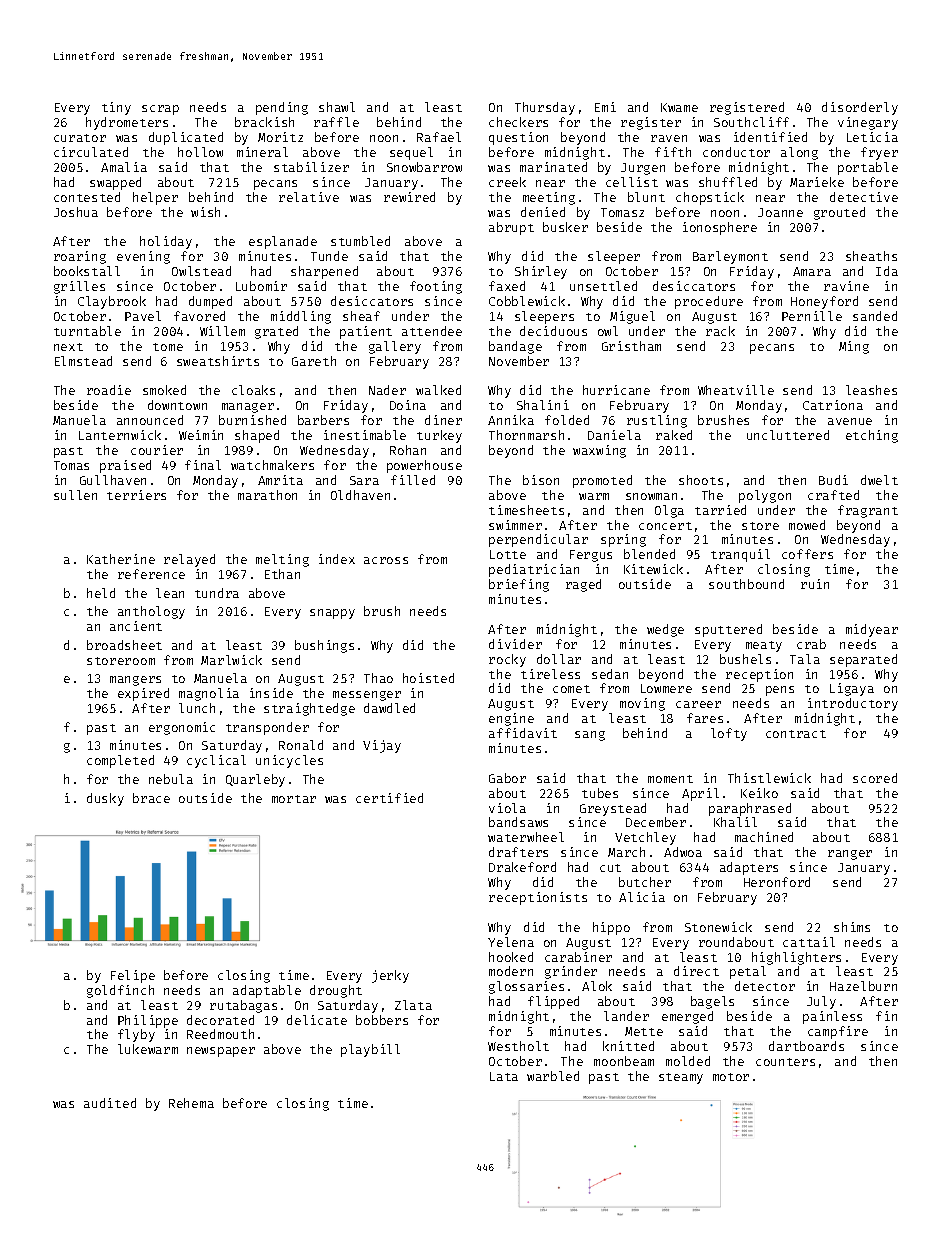 The height and width of the screenshot is (1233, 952). What do you see at coordinates (731, 1077) in the screenshot?
I see `motor` at bounding box center [731, 1077].
